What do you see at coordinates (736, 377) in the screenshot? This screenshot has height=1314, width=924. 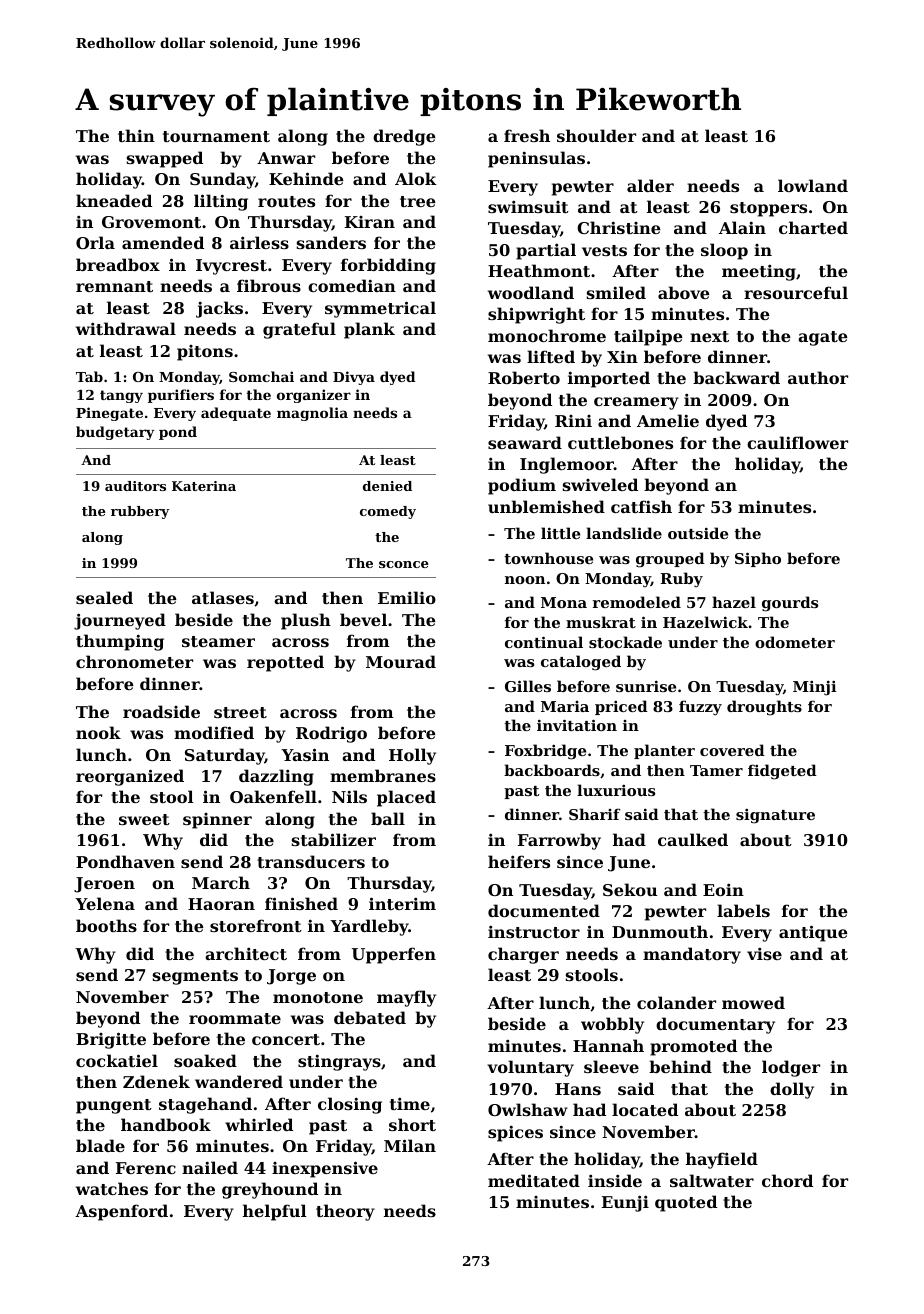 I see `backward` at bounding box center [736, 377].
